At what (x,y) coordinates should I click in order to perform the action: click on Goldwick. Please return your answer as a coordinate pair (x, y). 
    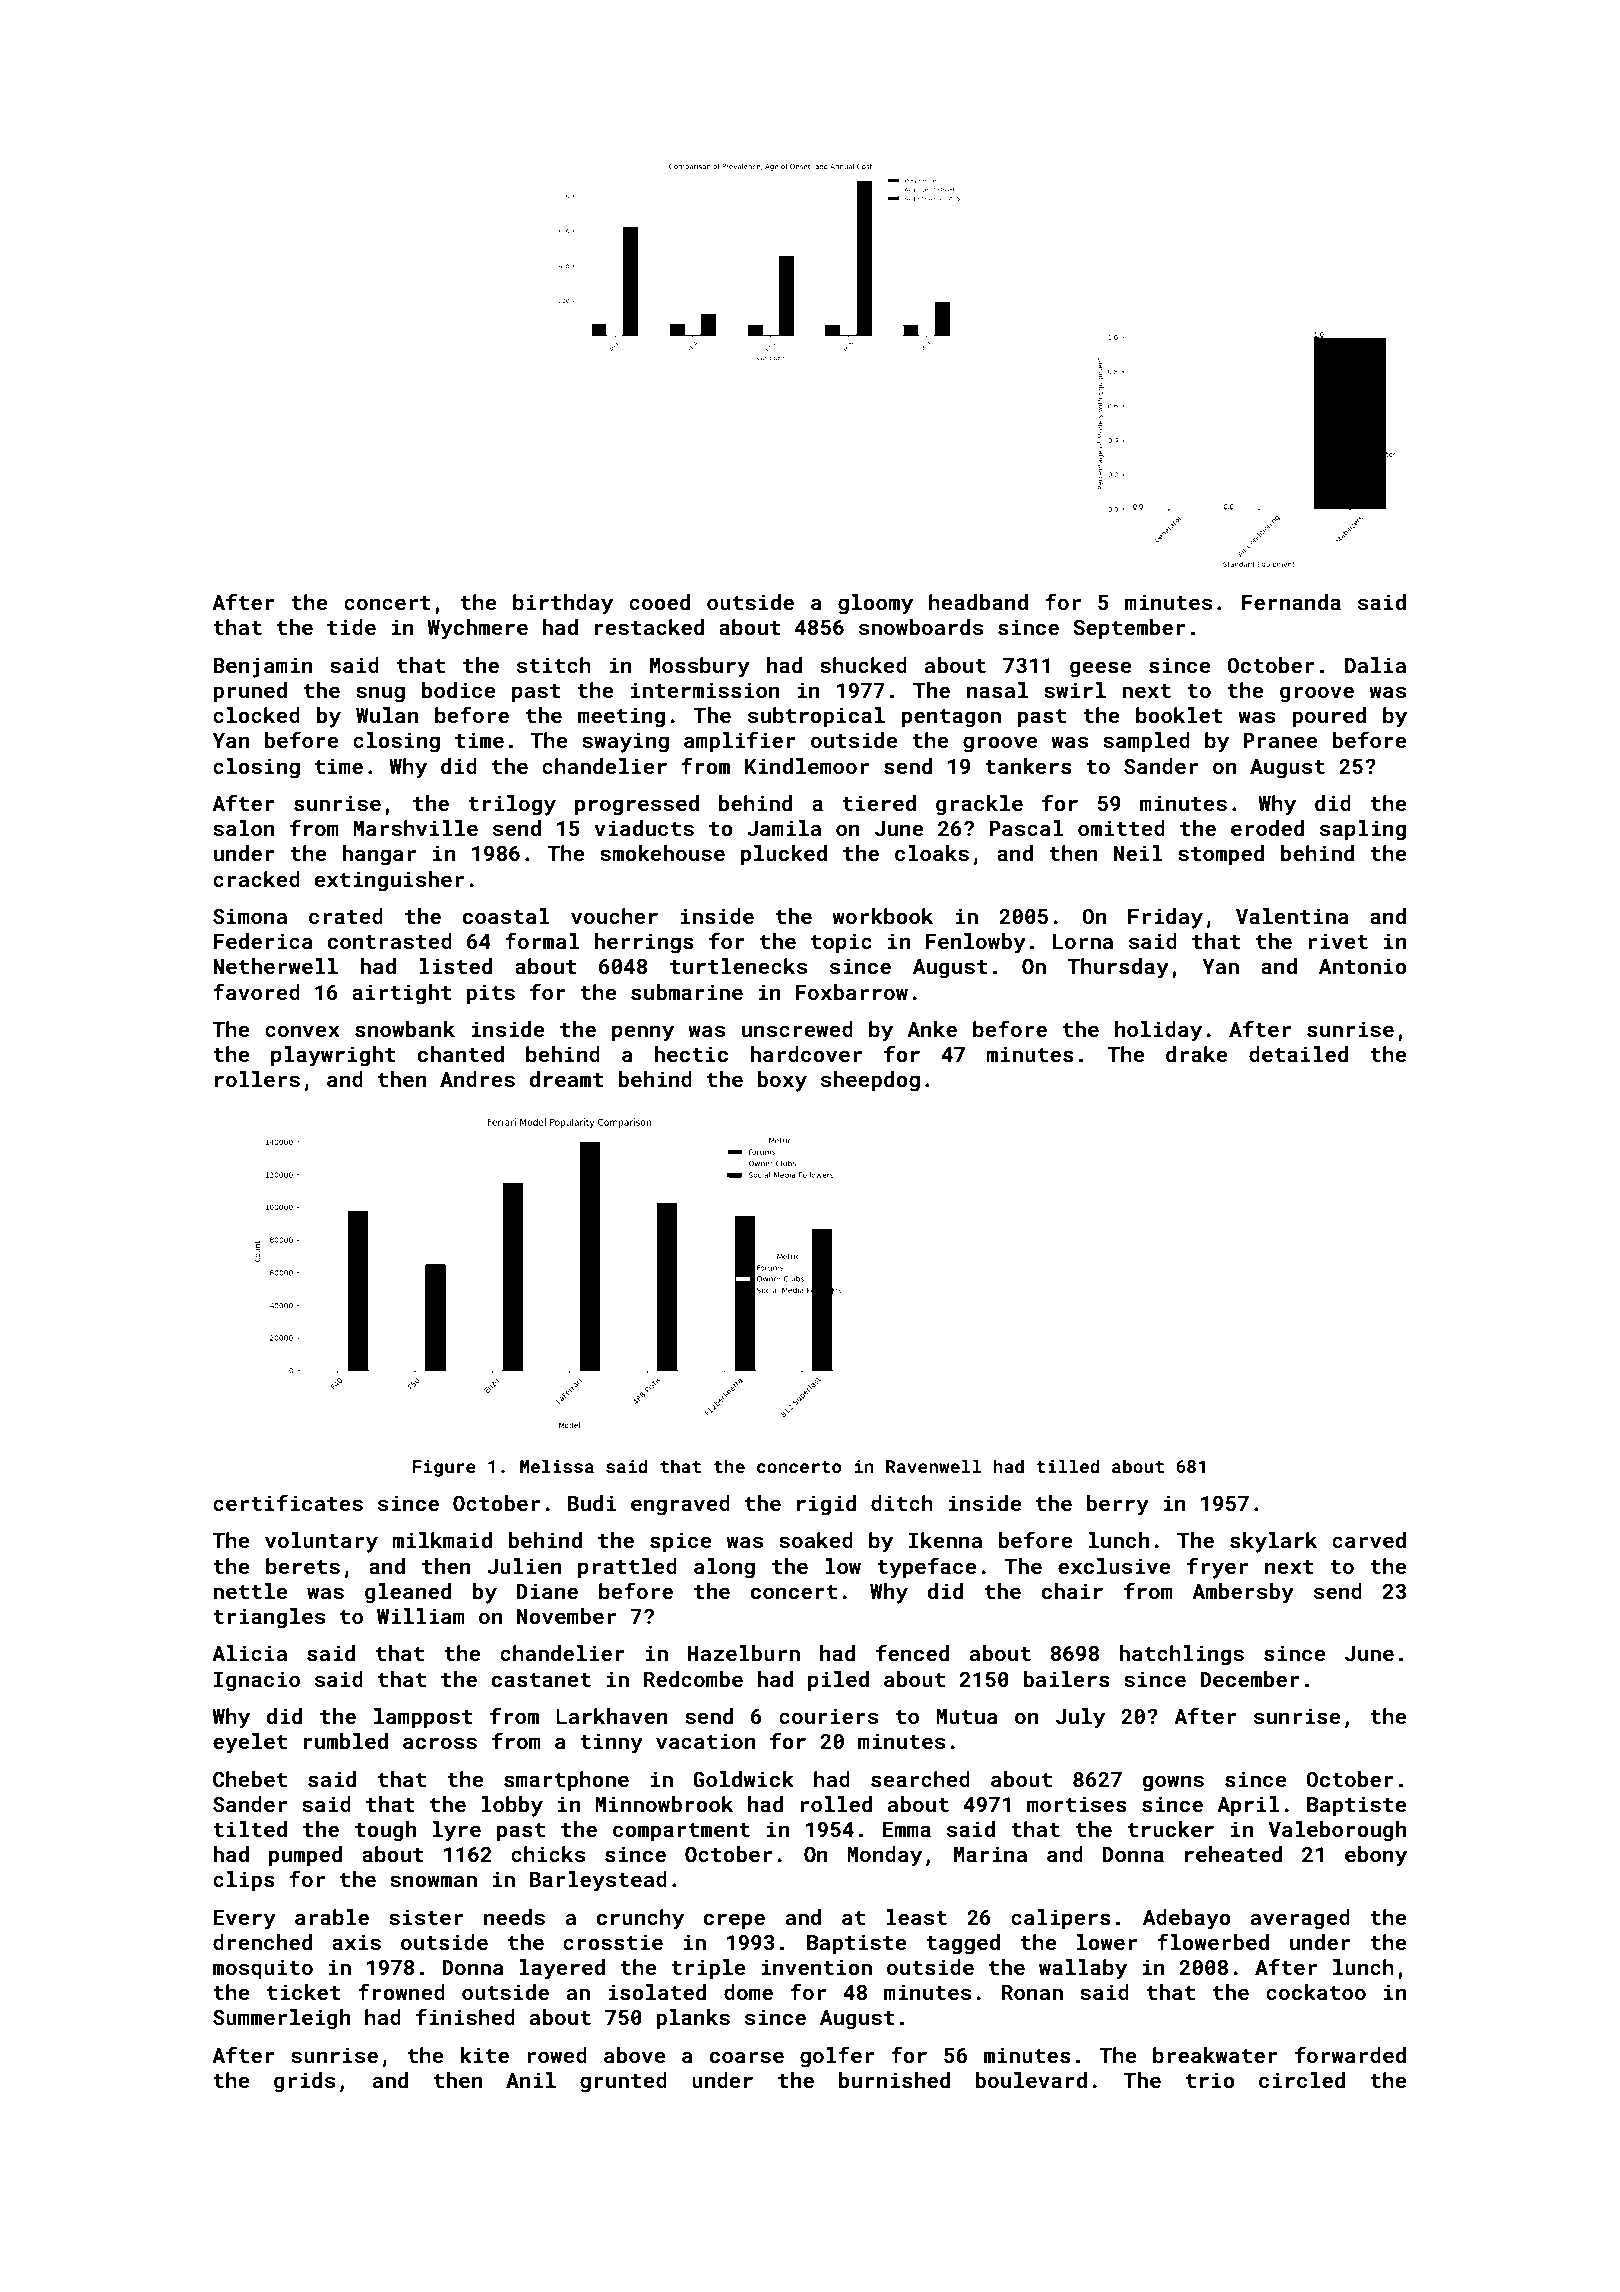
    Looking at the image, I should click on (743, 1779).
